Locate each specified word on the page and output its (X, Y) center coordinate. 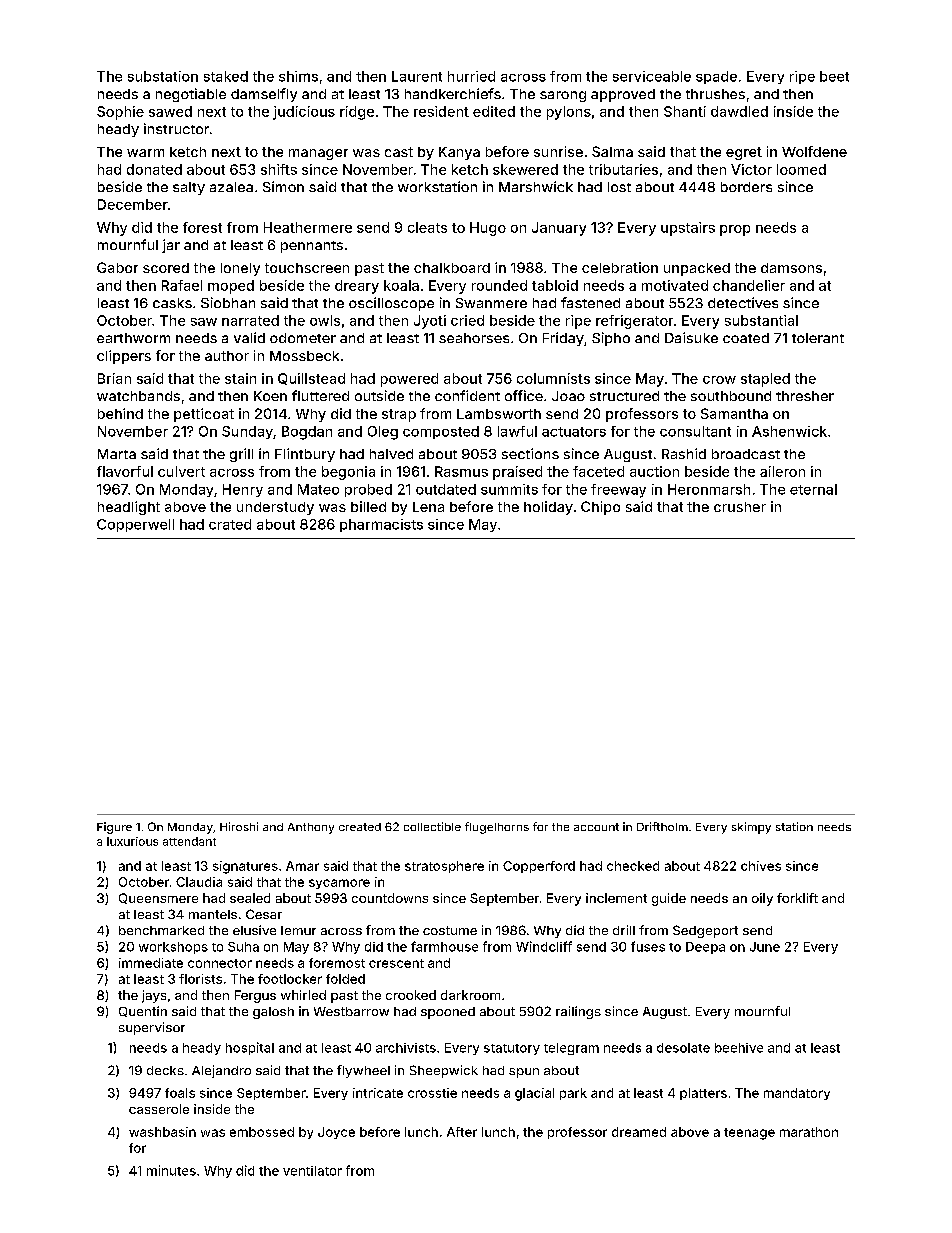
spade (716, 77)
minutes (171, 1170)
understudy (275, 508)
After (462, 1132)
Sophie (120, 113)
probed (368, 490)
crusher (740, 507)
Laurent (417, 76)
